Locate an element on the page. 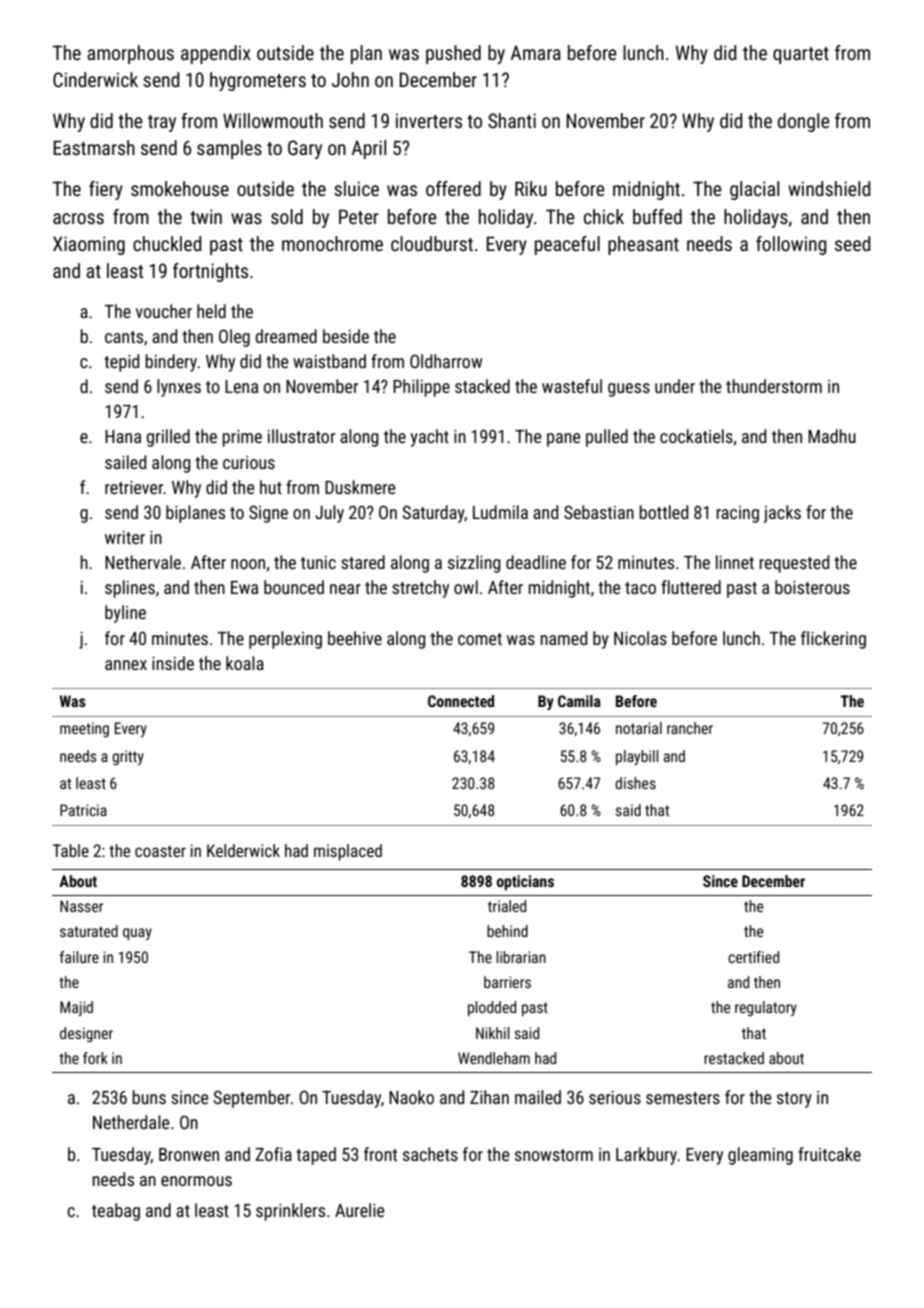 The height and width of the document is (1308, 924). pushed is located at coordinates (453, 54).
